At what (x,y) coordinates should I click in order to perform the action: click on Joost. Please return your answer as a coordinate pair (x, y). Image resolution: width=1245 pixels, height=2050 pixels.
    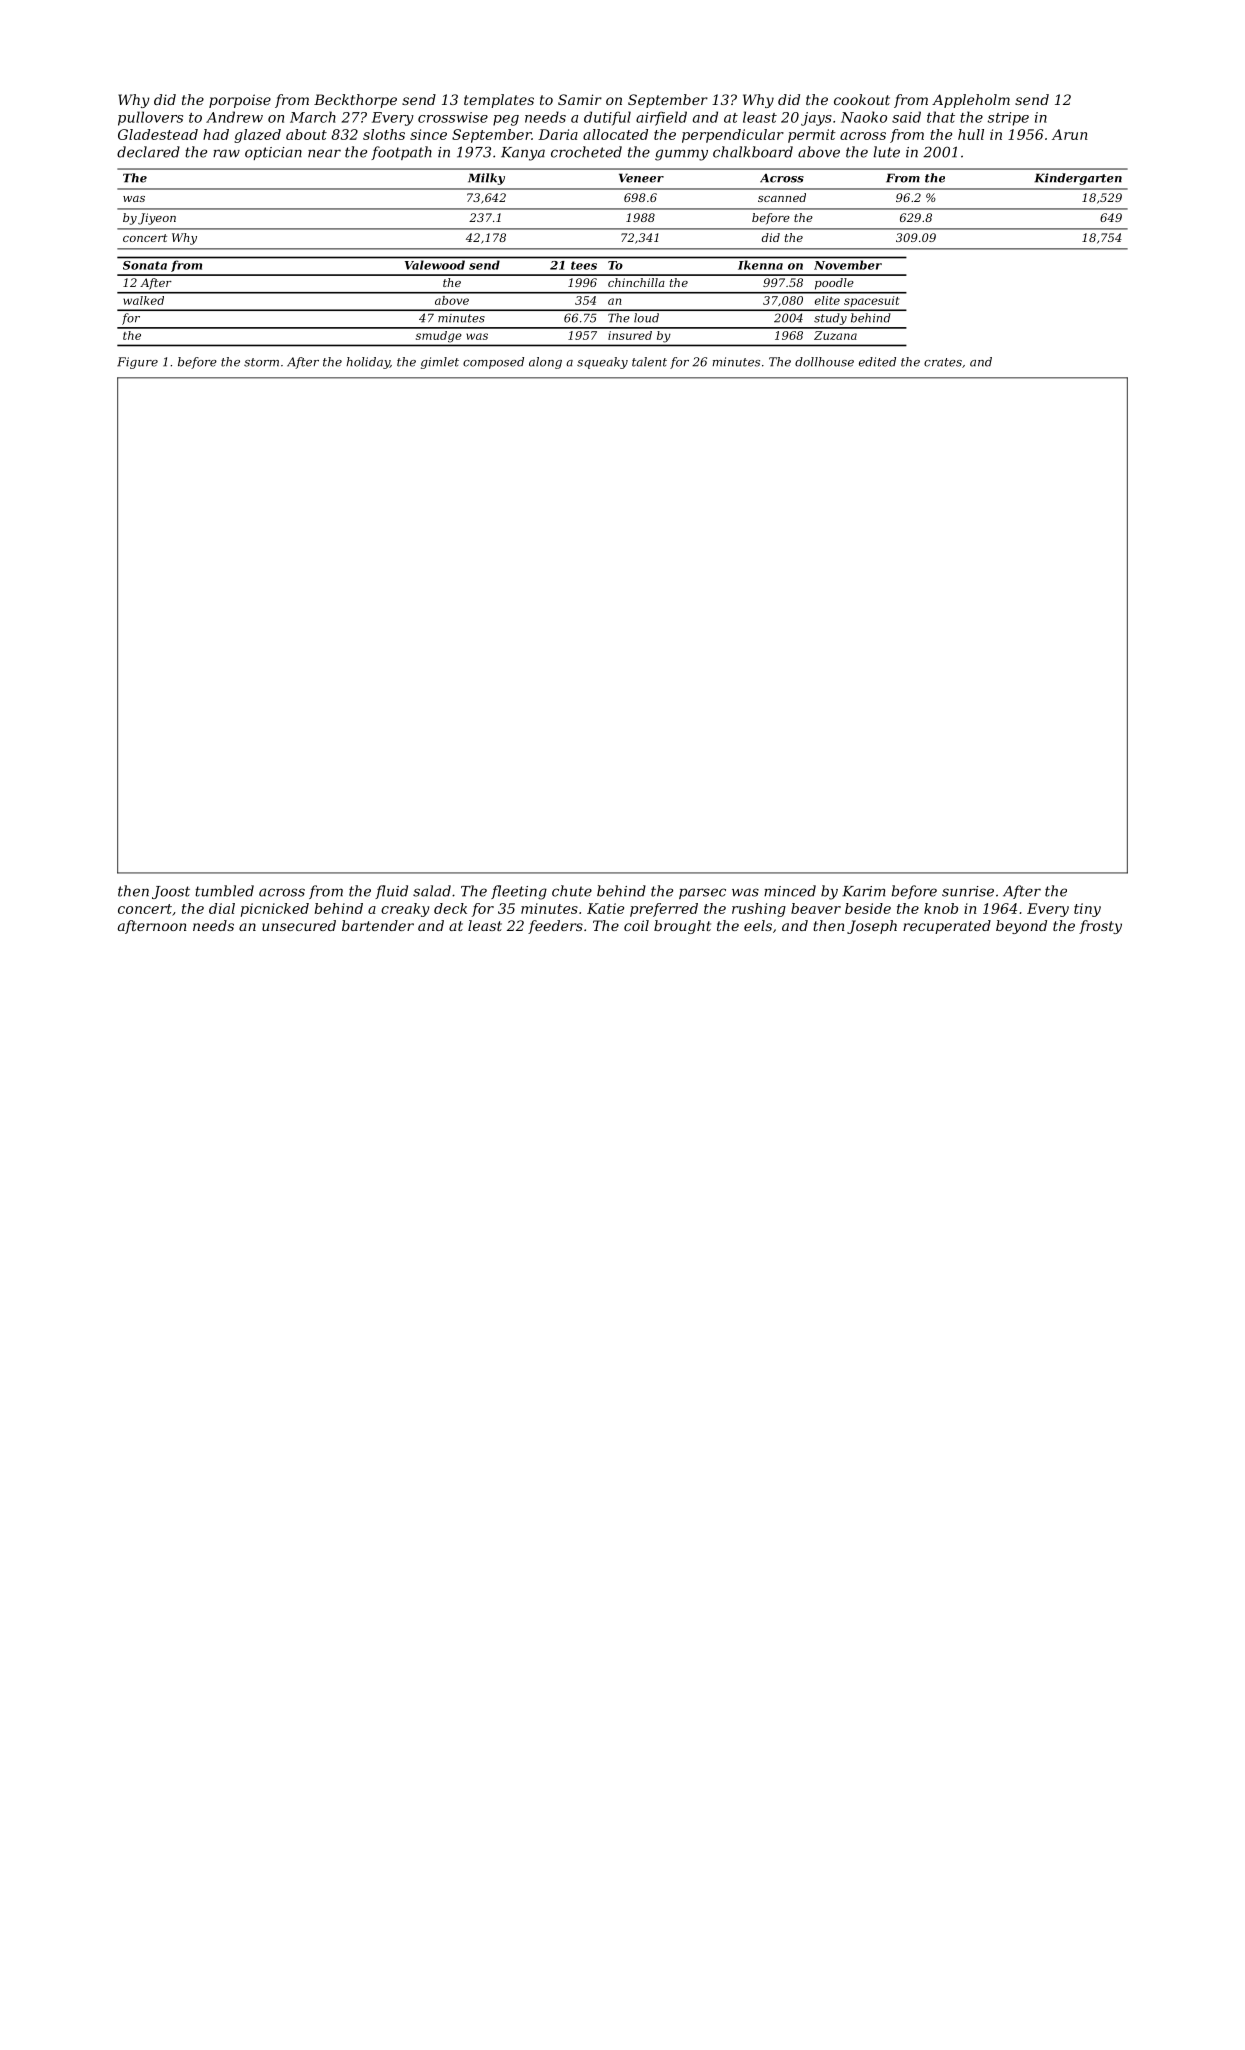
    Looking at the image, I should click on (171, 892).
